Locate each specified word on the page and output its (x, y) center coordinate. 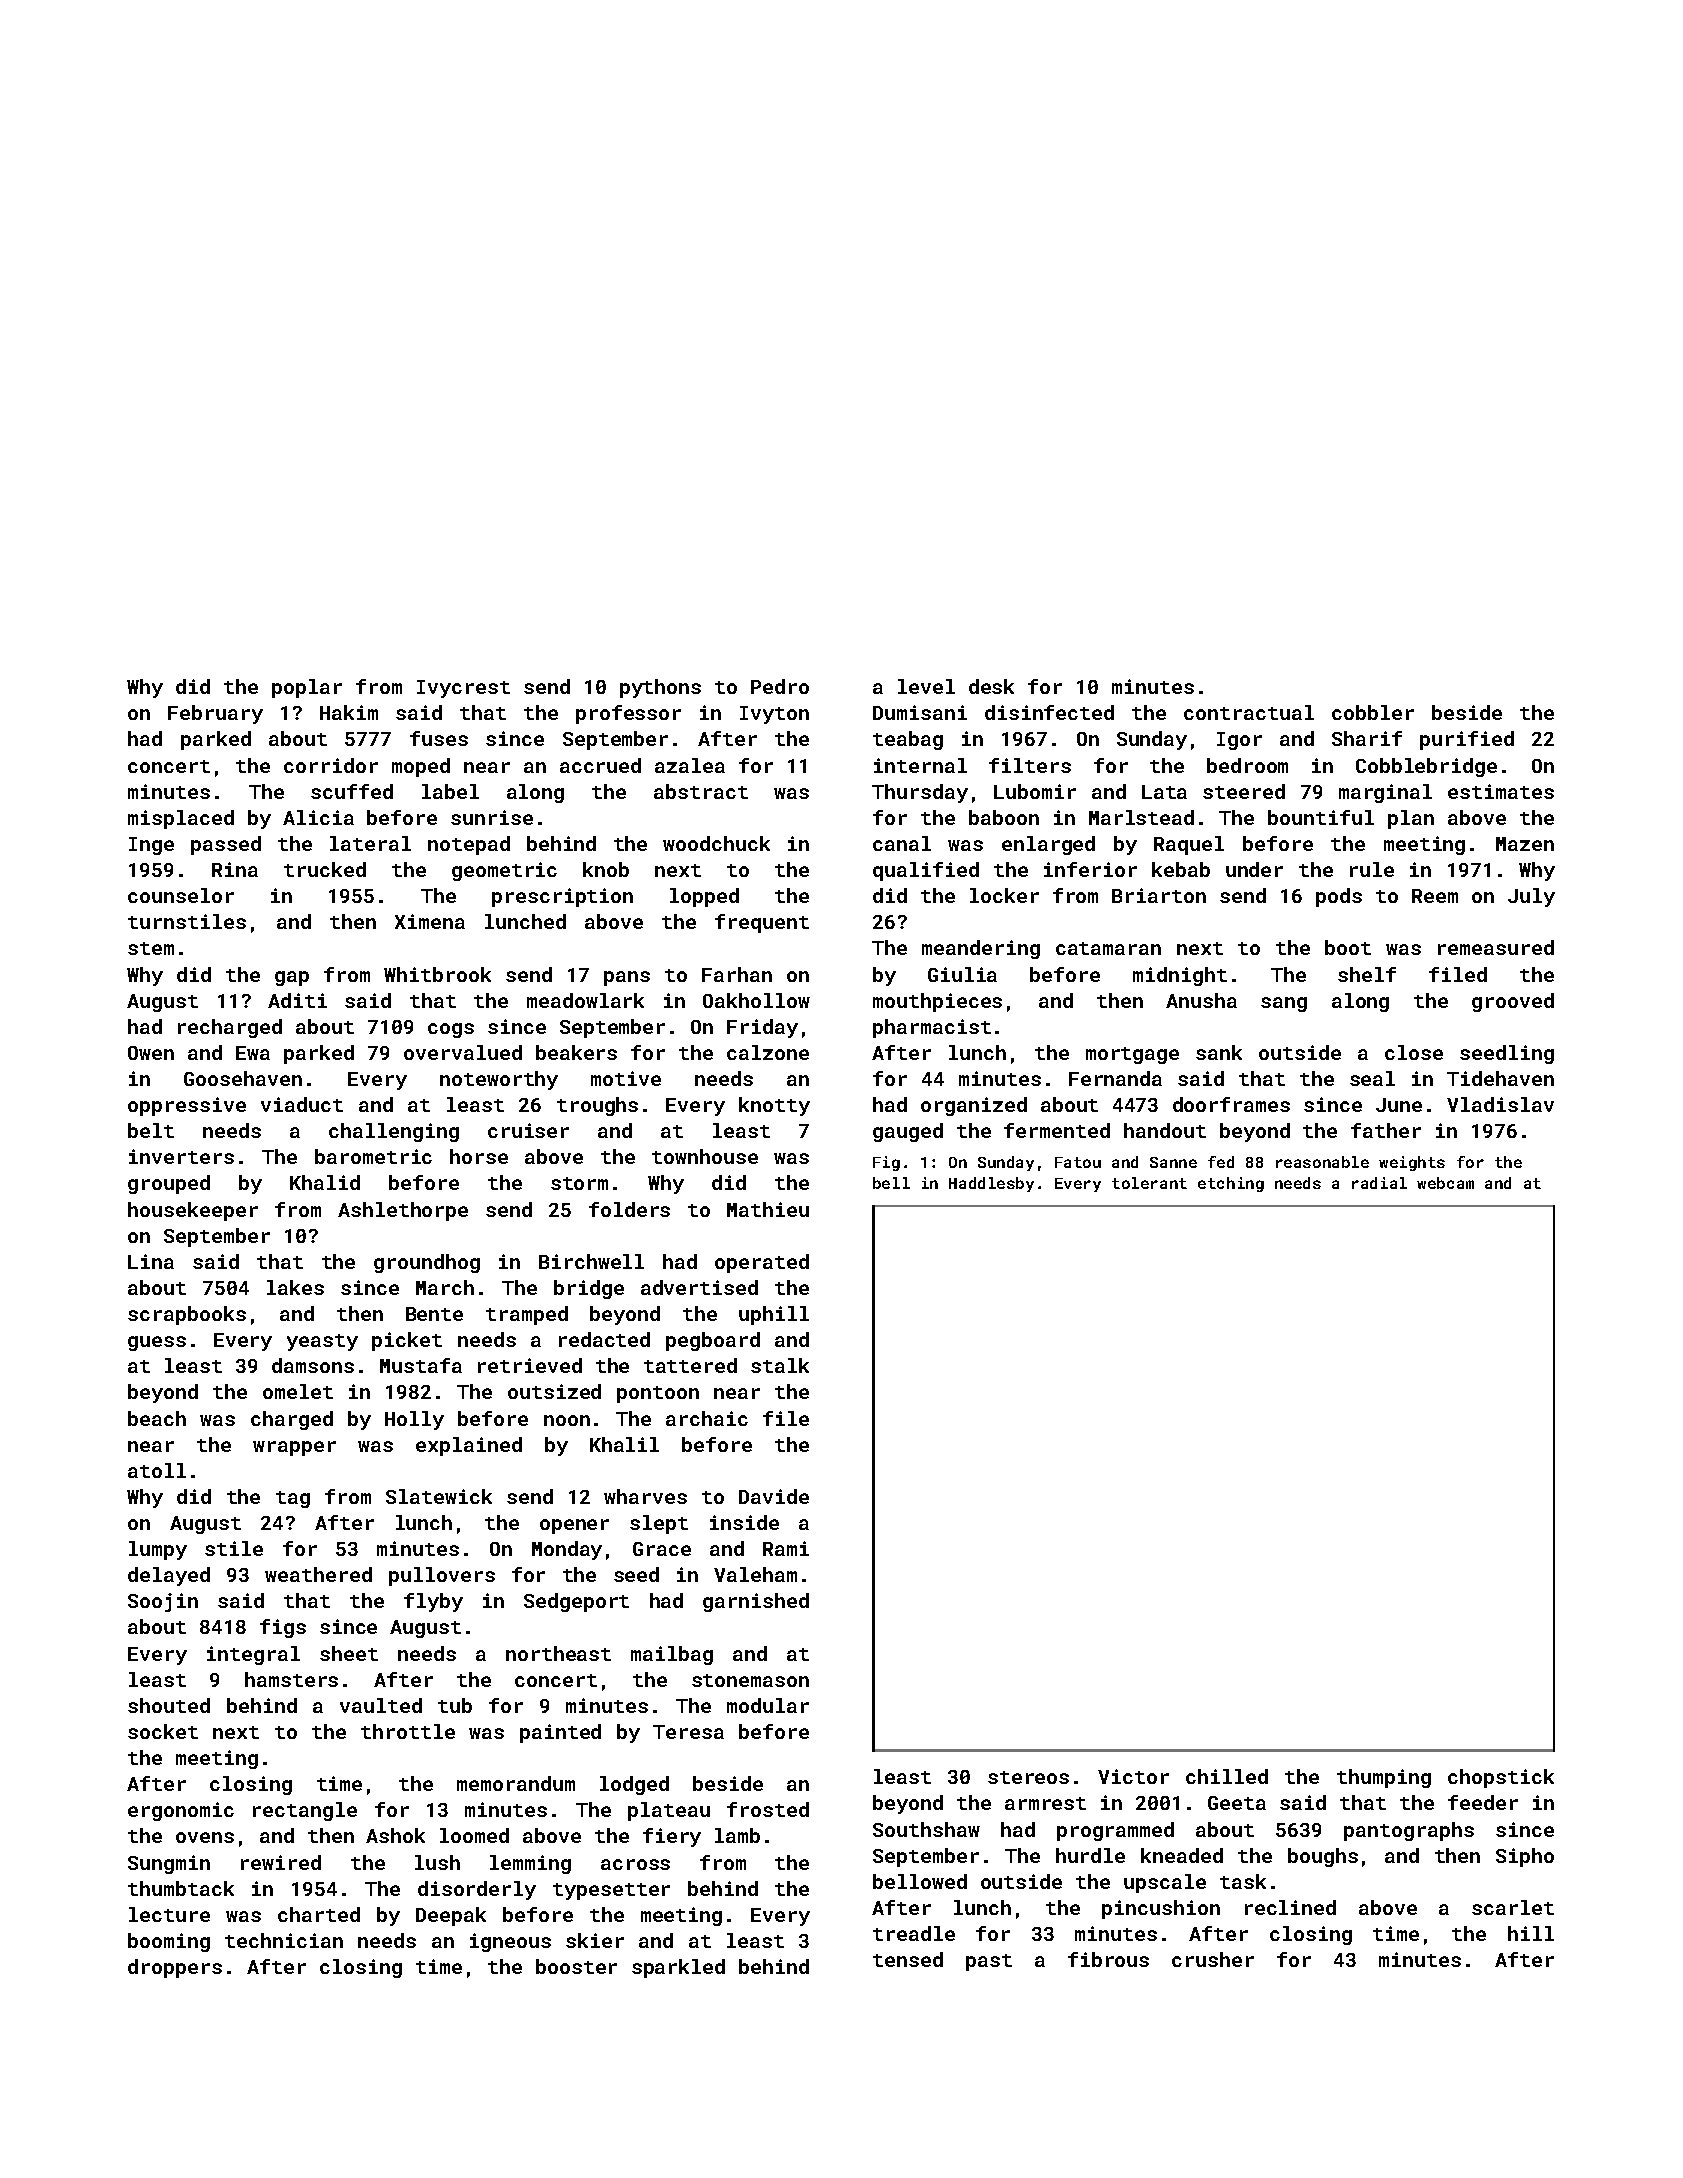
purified (1467, 740)
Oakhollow (756, 1000)
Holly (414, 1420)
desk (991, 686)
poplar (307, 688)
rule (1372, 869)
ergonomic (181, 1811)
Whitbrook (437, 974)
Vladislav (1500, 1104)
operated (762, 1263)
